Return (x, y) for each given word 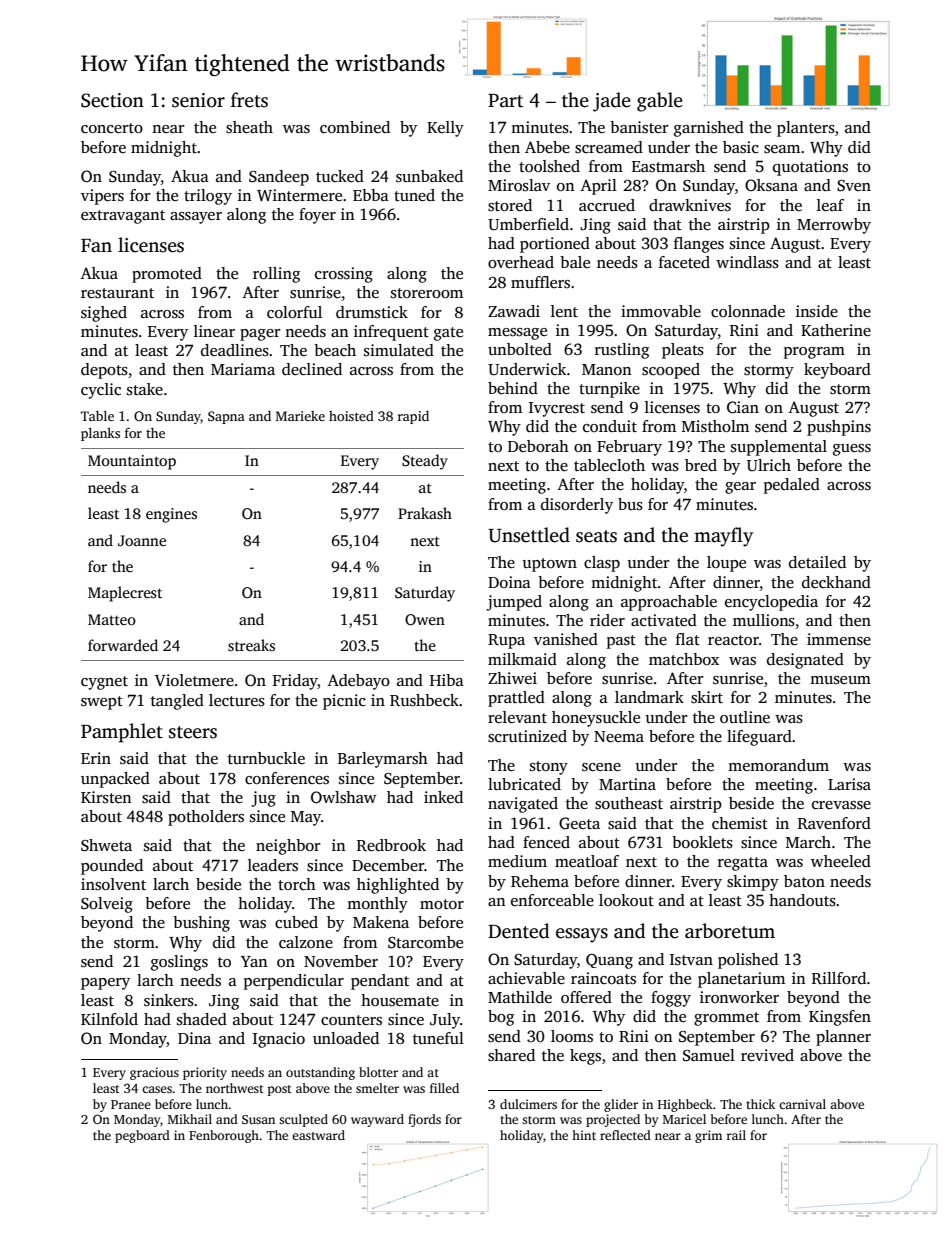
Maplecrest (125, 594)
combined (355, 127)
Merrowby (834, 226)
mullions (764, 620)
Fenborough (224, 1136)
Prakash (425, 513)
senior (198, 100)
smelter (377, 1088)
